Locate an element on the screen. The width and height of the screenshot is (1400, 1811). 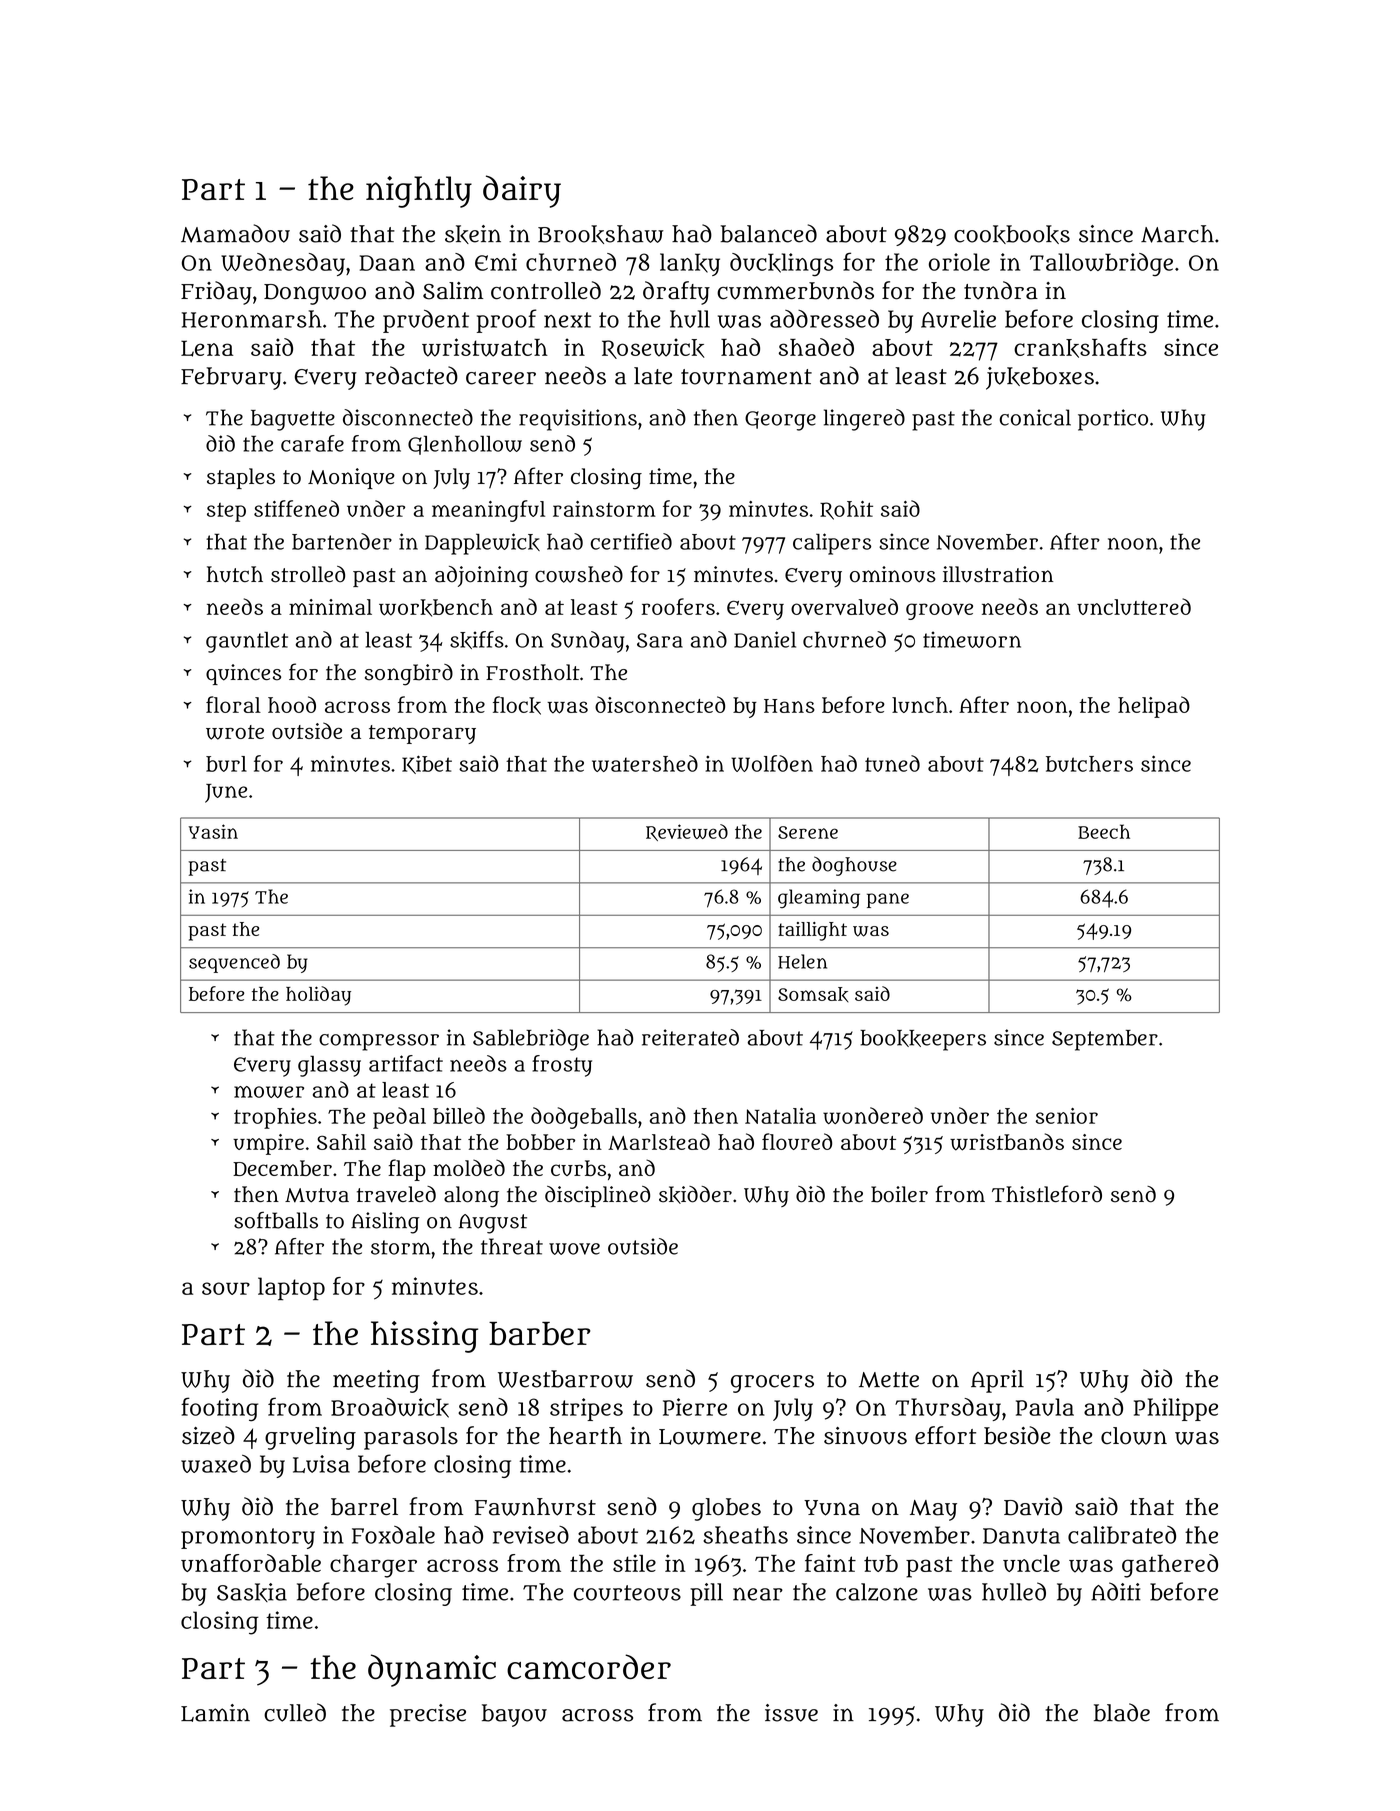
helipad is located at coordinates (1154, 707).
